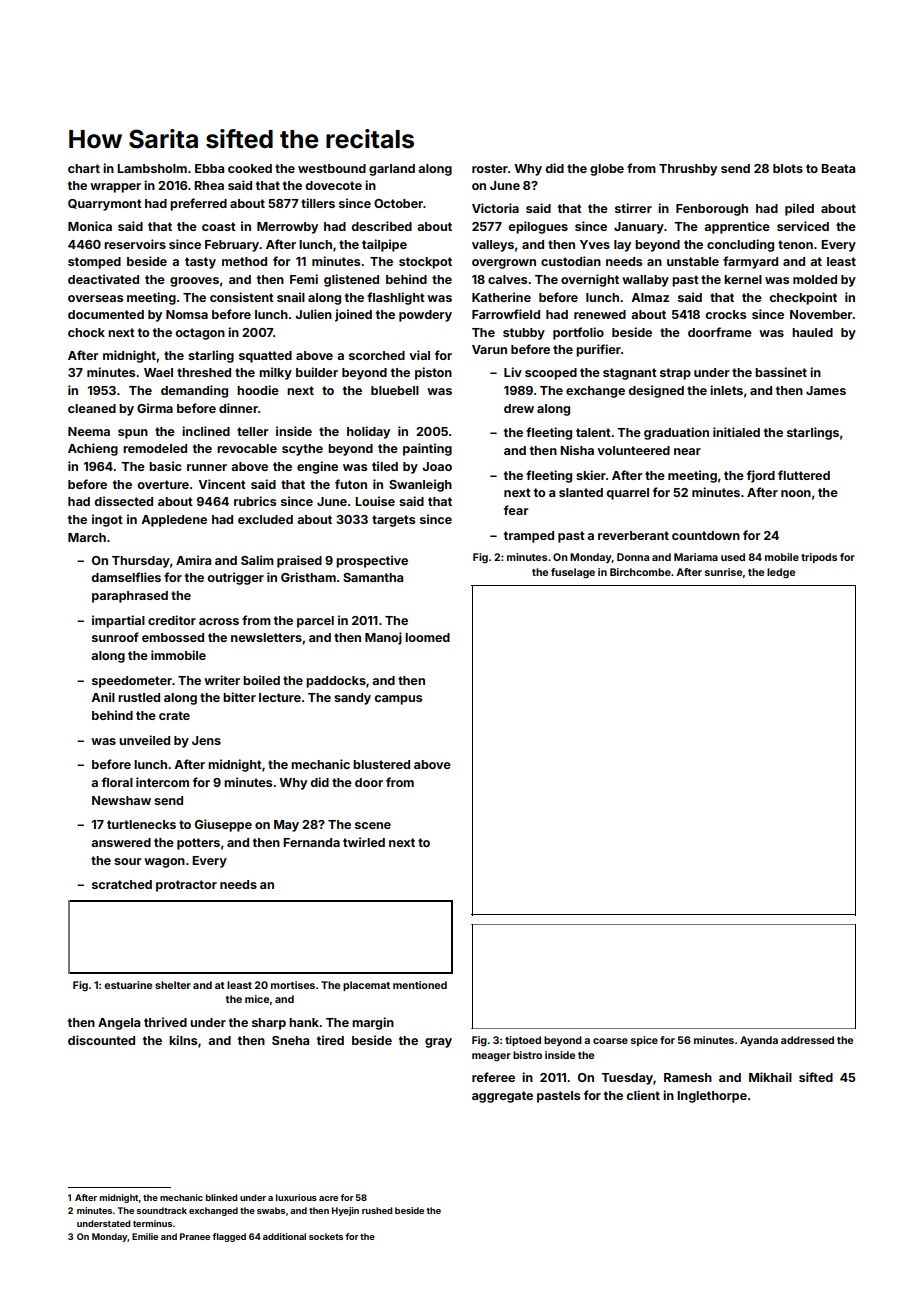  What do you see at coordinates (377, 1210) in the screenshot?
I see `rushed` at bounding box center [377, 1210].
